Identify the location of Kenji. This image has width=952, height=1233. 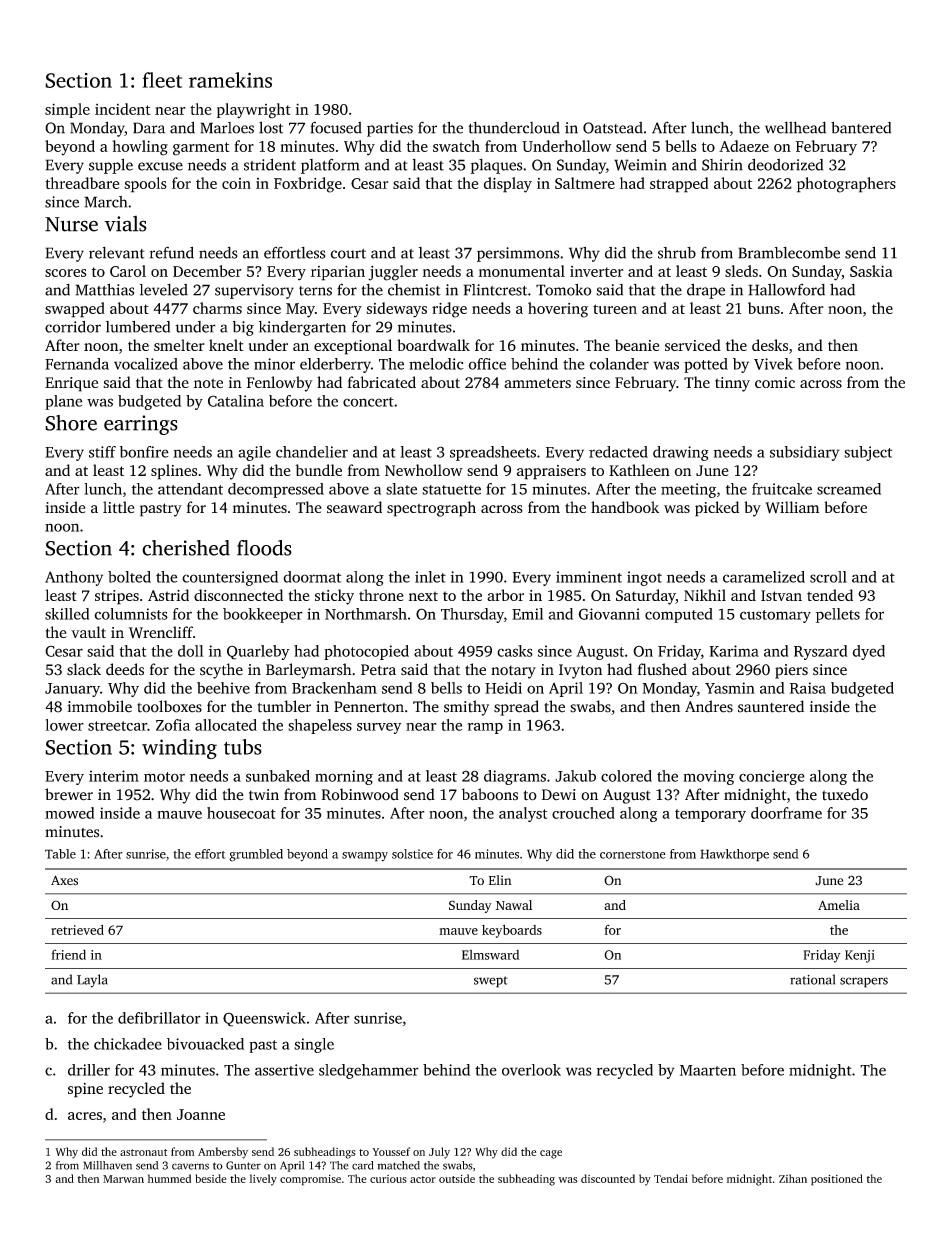
(860, 956).
